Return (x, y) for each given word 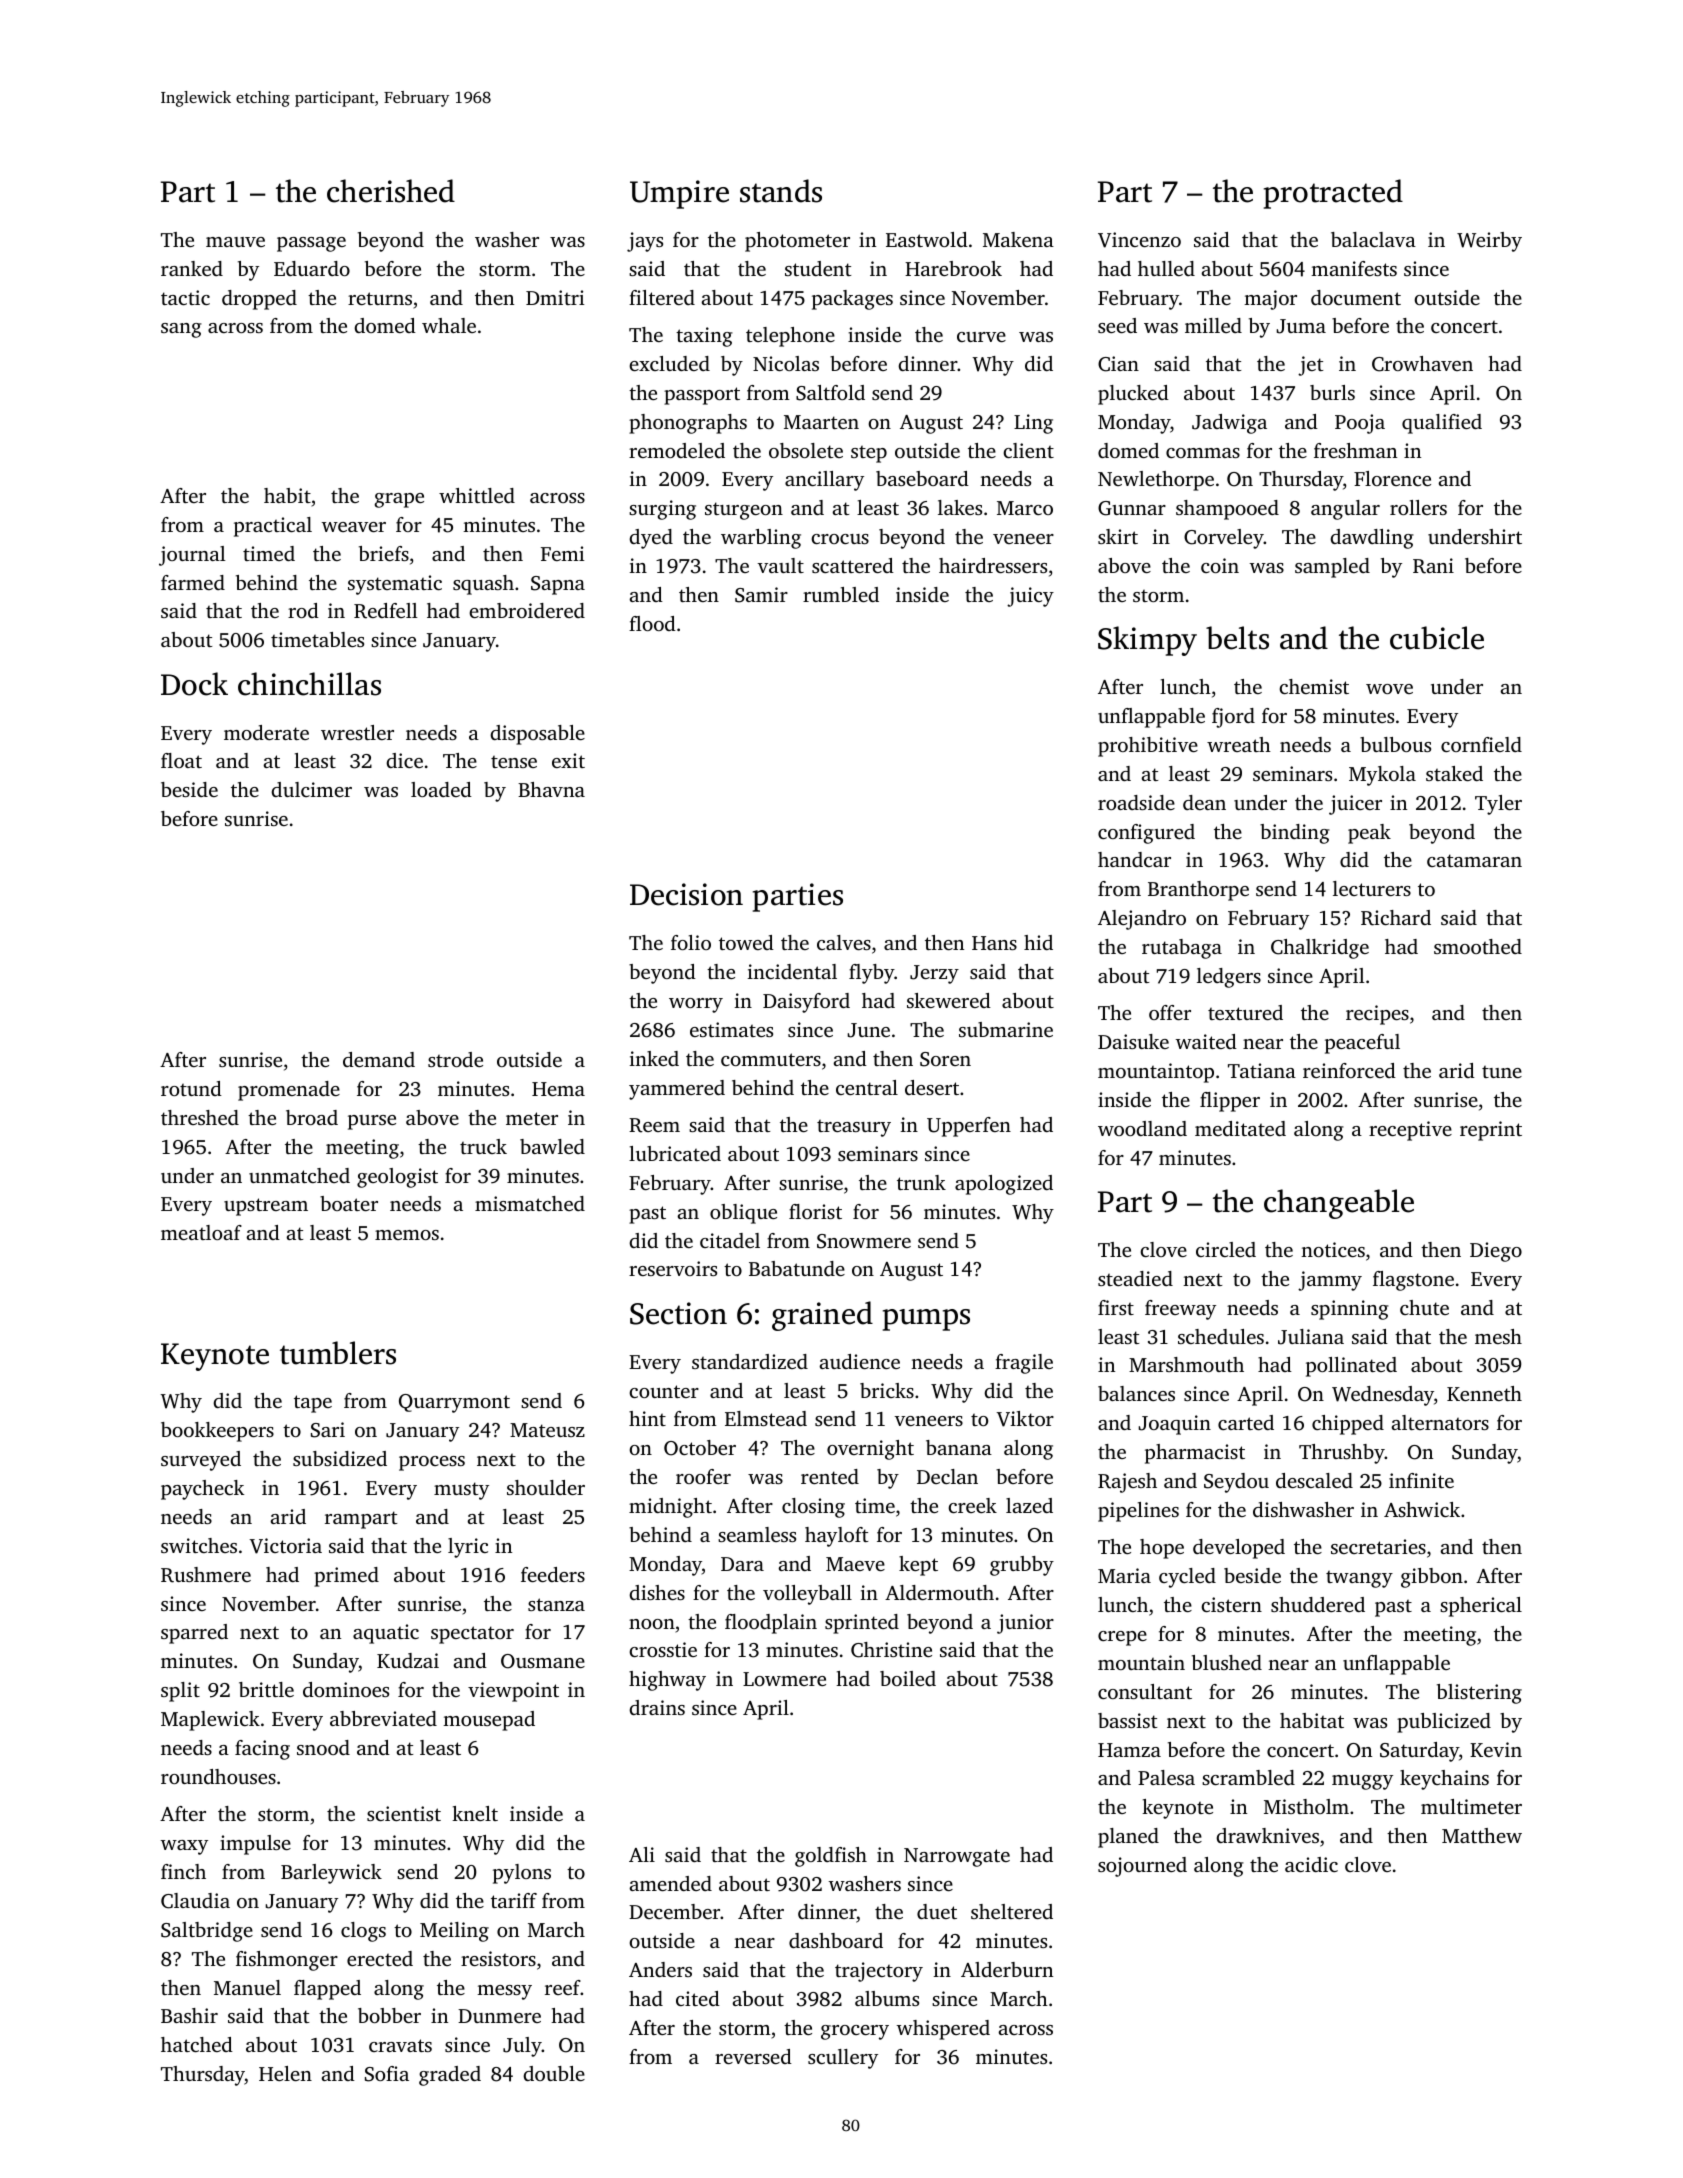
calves (844, 942)
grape (399, 500)
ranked (192, 268)
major (1270, 300)
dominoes (346, 1689)
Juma (1301, 326)
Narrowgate (957, 1857)
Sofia (387, 2074)
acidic (1311, 1864)
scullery (843, 2059)
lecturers (1372, 888)
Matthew (1482, 1835)
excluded (669, 363)
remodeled (677, 450)
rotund (191, 1088)
